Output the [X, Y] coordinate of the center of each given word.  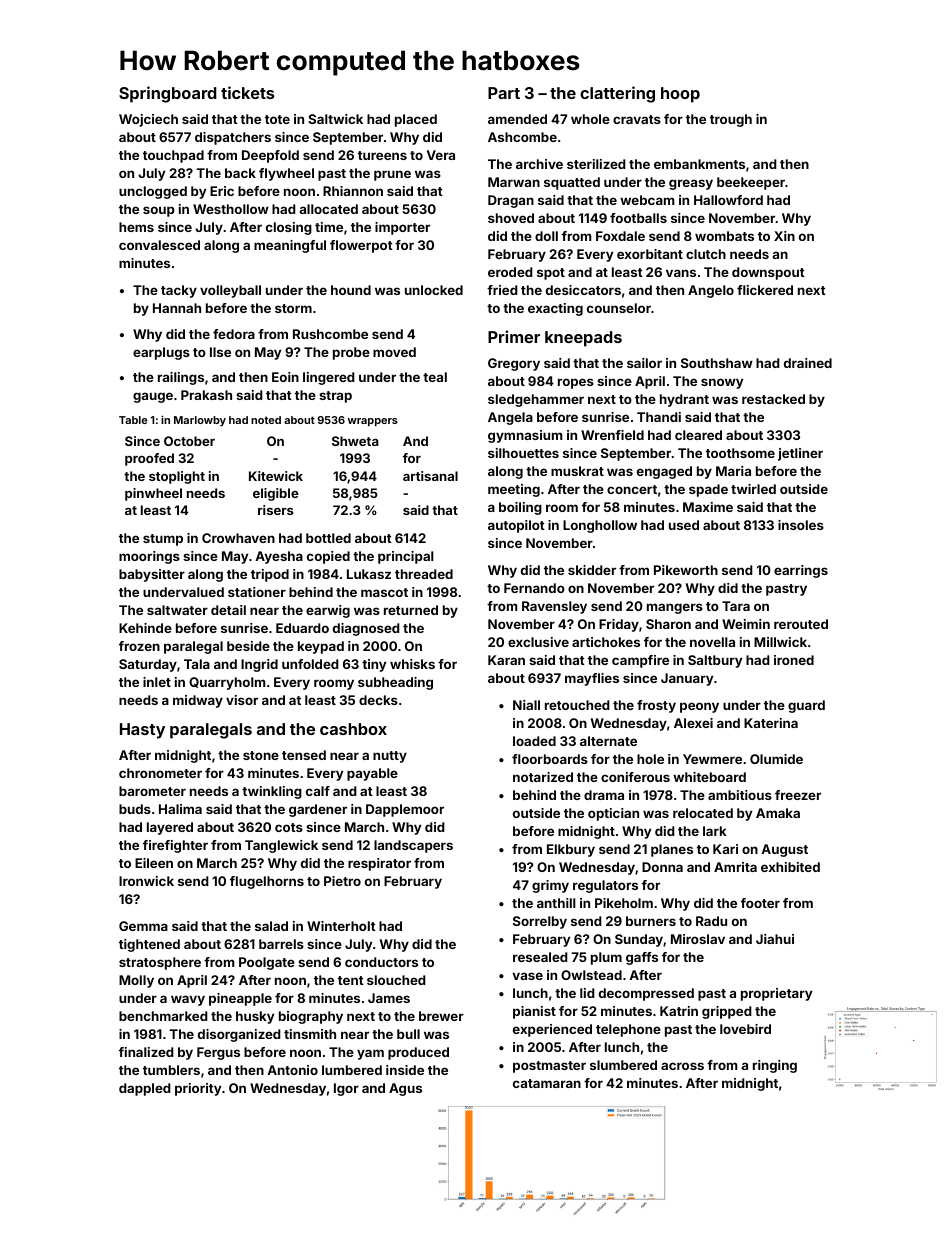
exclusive [538, 642]
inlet [157, 682]
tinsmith [310, 1034]
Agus [405, 1089]
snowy [722, 383]
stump [163, 540]
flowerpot [361, 246]
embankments [699, 164]
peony [699, 707]
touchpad [173, 156]
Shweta [355, 441]
